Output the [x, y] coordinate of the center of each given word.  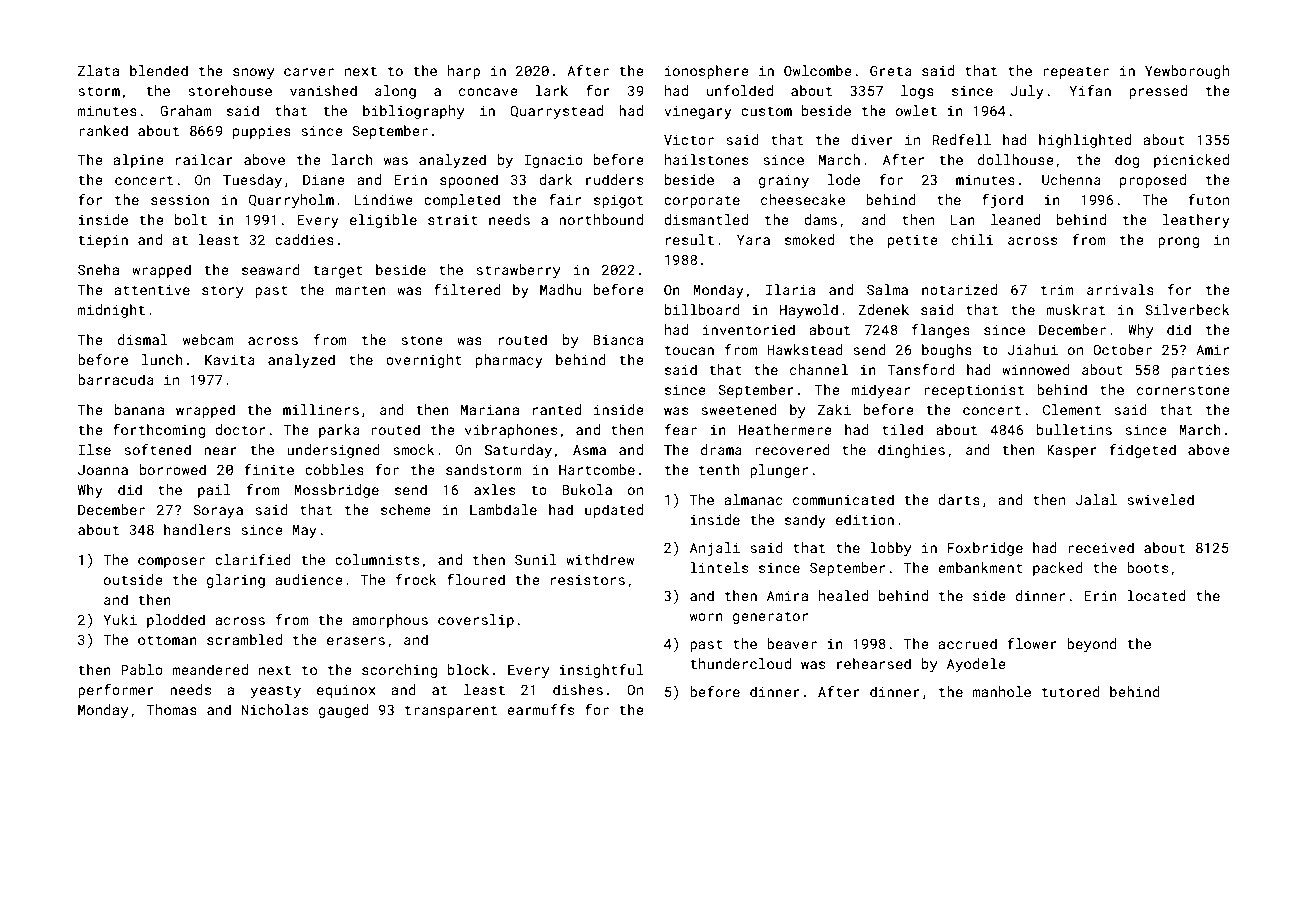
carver [309, 72]
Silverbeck [1187, 309]
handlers [197, 529]
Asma [589, 450]
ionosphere [707, 72]
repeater [1076, 72]
